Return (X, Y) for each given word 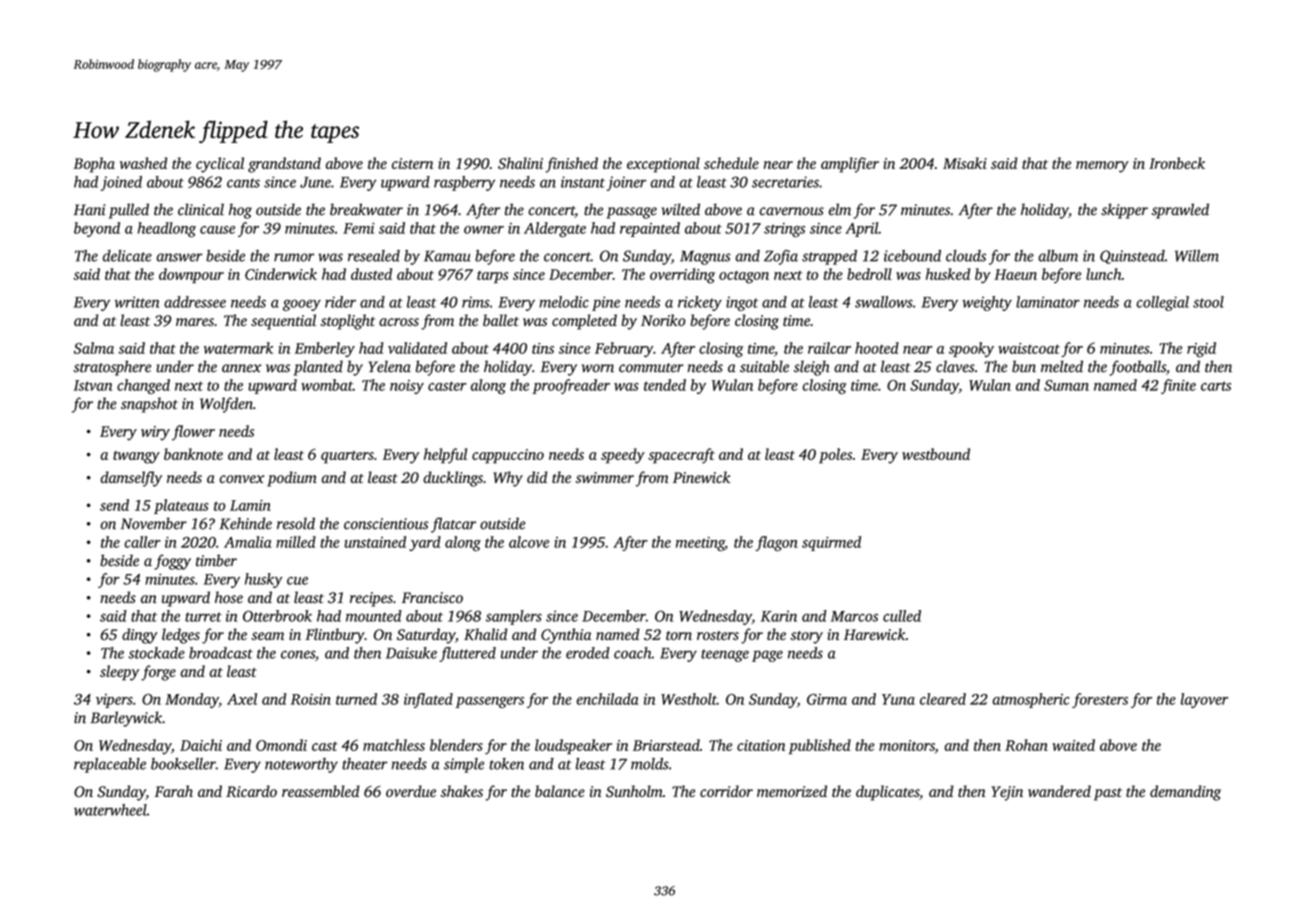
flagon (777, 543)
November (154, 523)
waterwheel (110, 810)
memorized (792, 791)
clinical (201, 209)
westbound (936, 454)
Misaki (965, 163)
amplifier (850, 165)
